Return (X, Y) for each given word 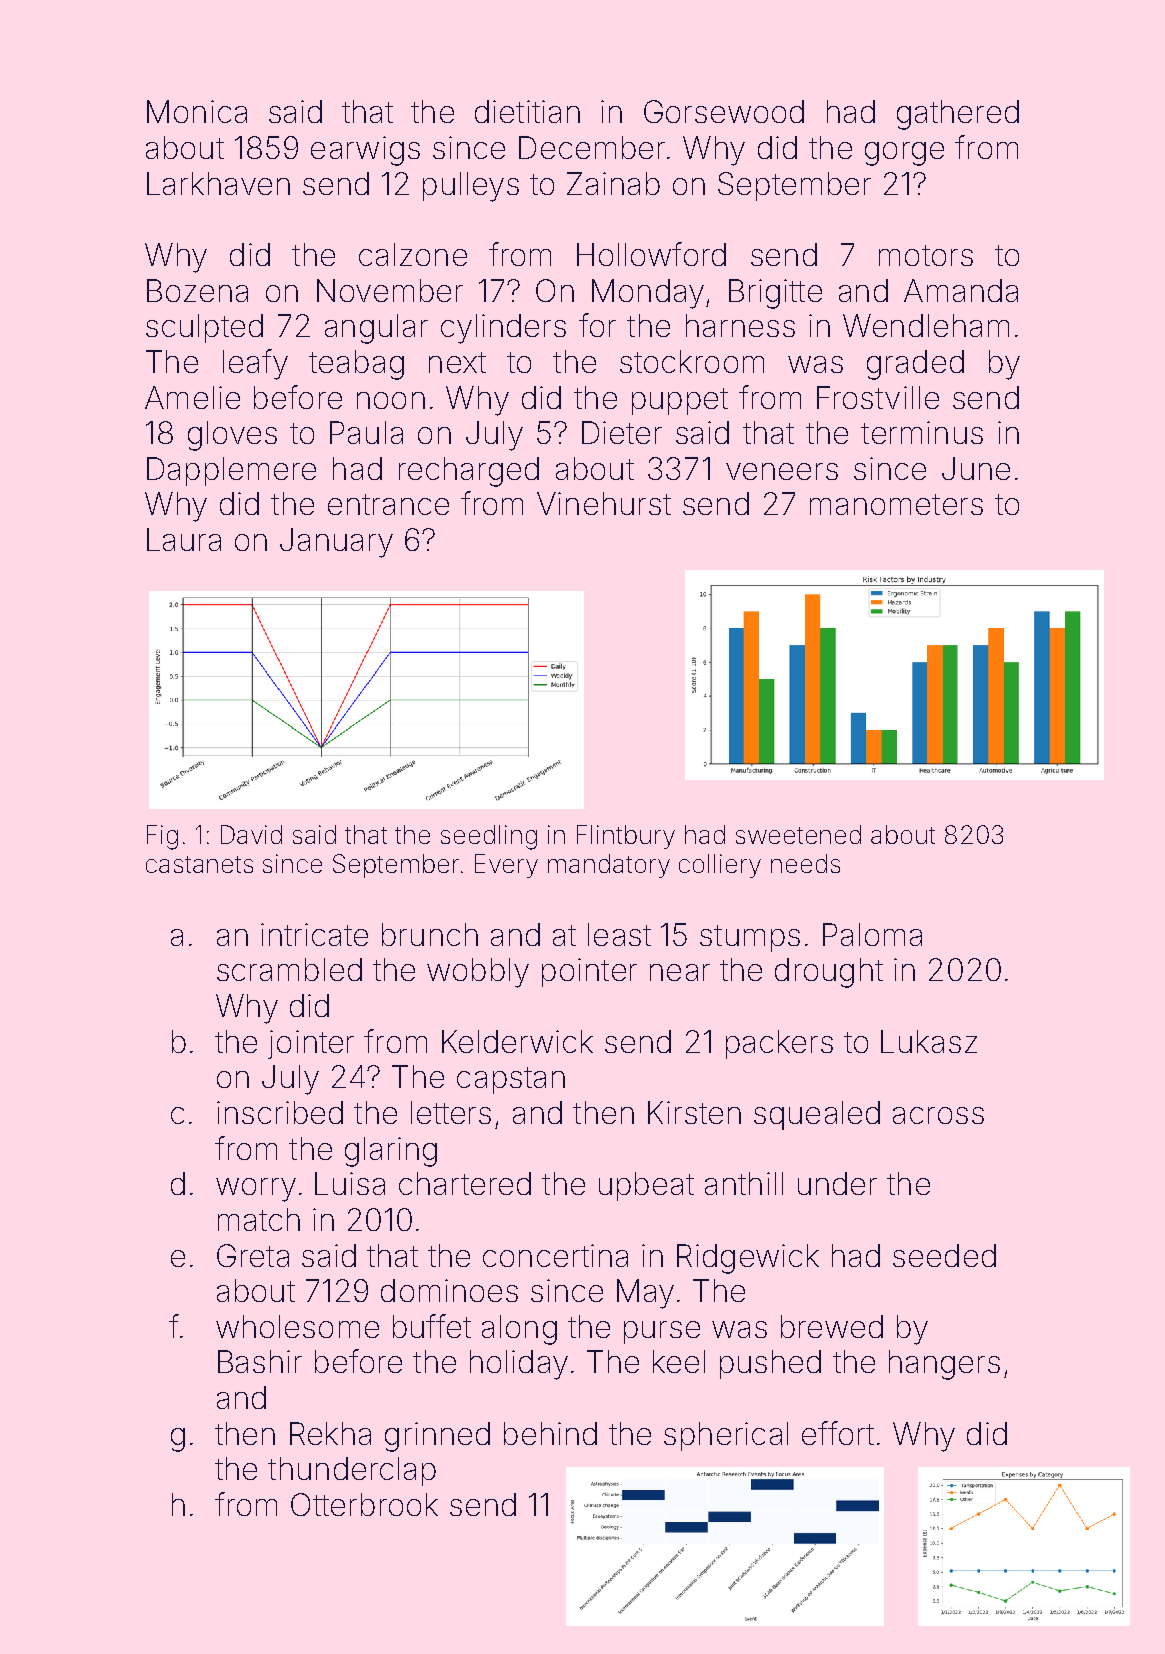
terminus (922, 432)
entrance (388, 504)
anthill (744, 1183)
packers (779, 1044)
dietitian (527, 111)
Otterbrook (364, 1504)
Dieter (622, 432)
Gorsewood (724, 111)
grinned (437, 1437)
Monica (197, 111)
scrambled (289, 969)
